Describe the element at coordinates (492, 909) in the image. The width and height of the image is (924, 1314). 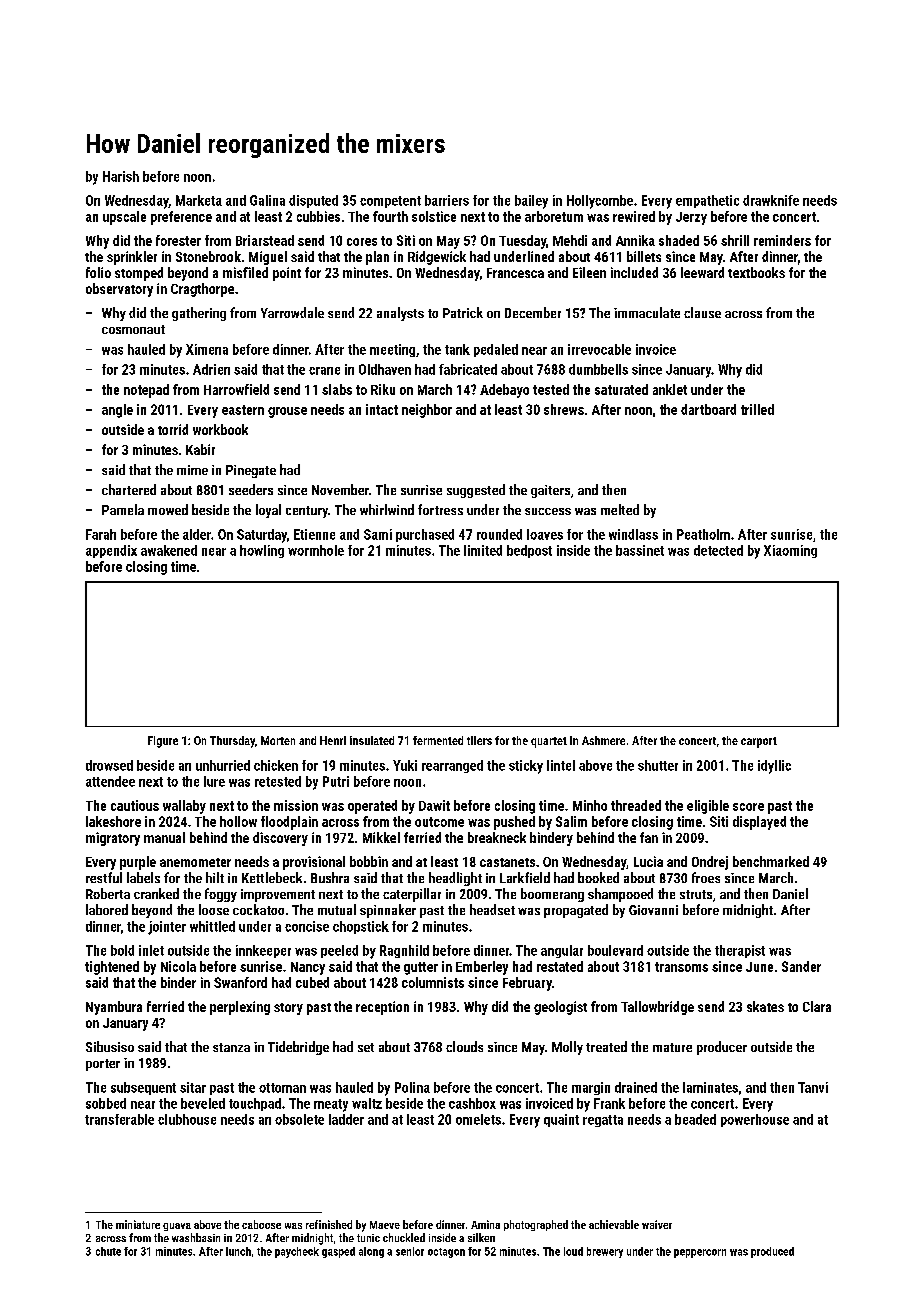
I see `headset` at that location.
